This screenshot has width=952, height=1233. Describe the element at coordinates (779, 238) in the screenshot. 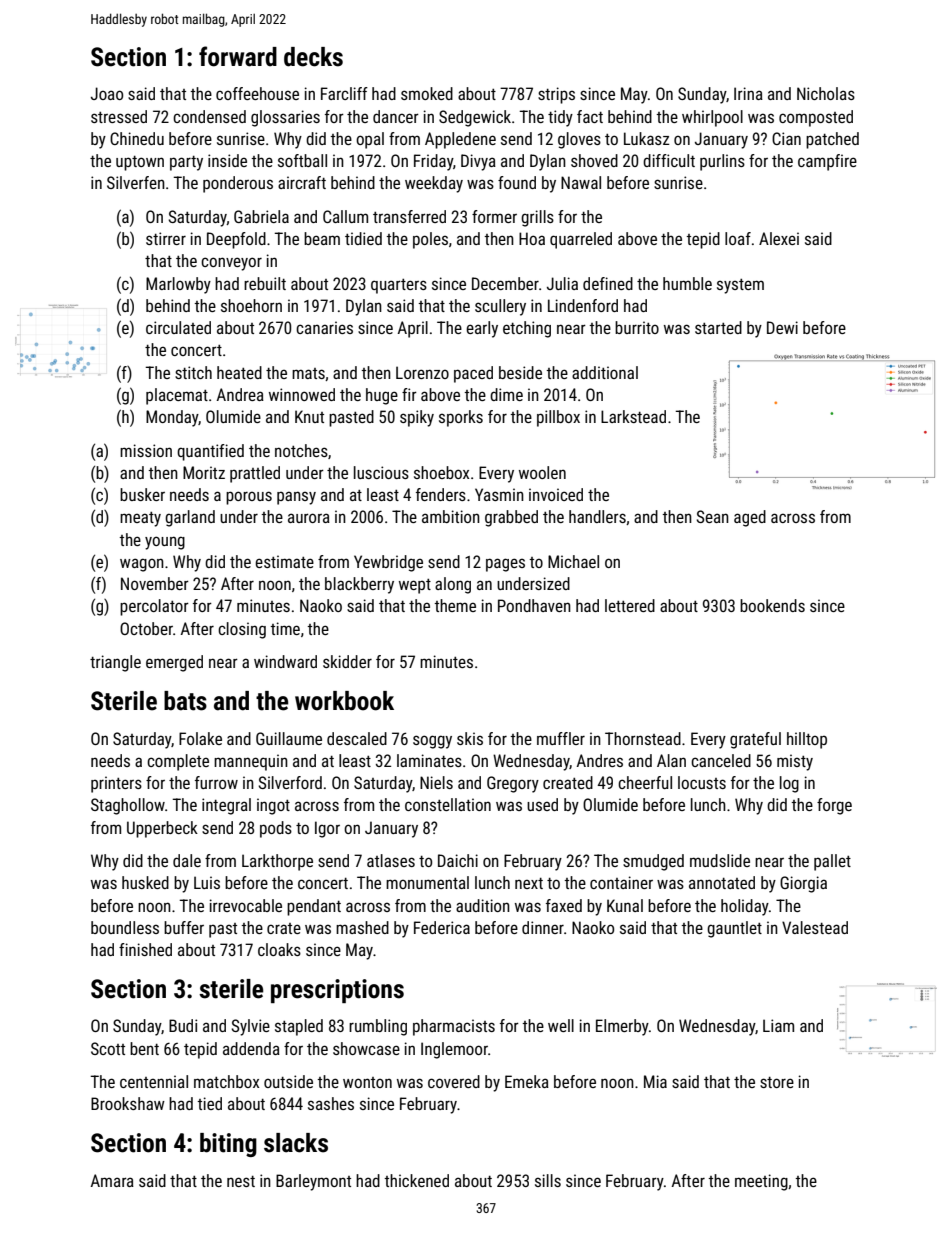

I see `Alexei` at that location.
